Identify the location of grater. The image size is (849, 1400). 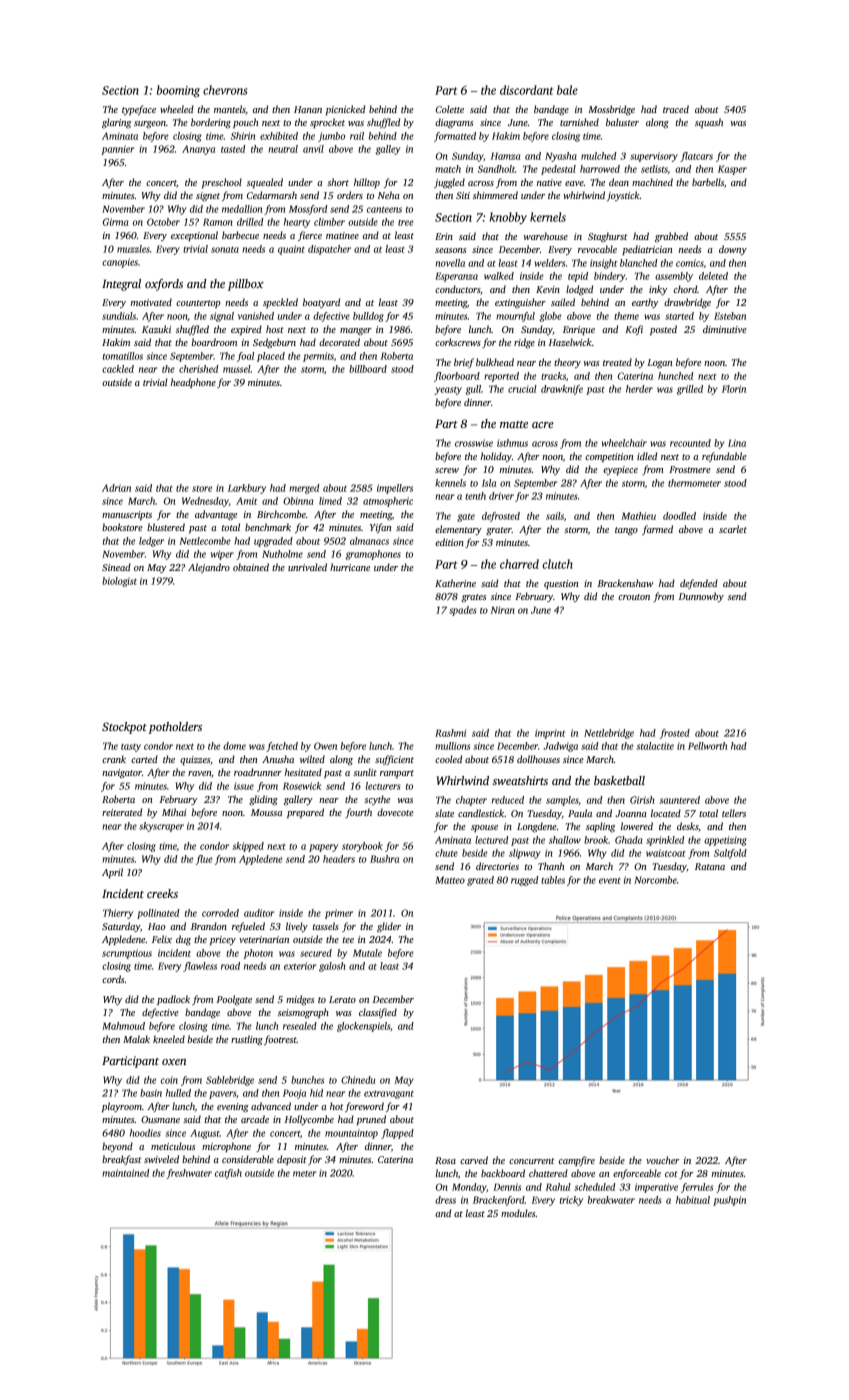
(499, 531).
